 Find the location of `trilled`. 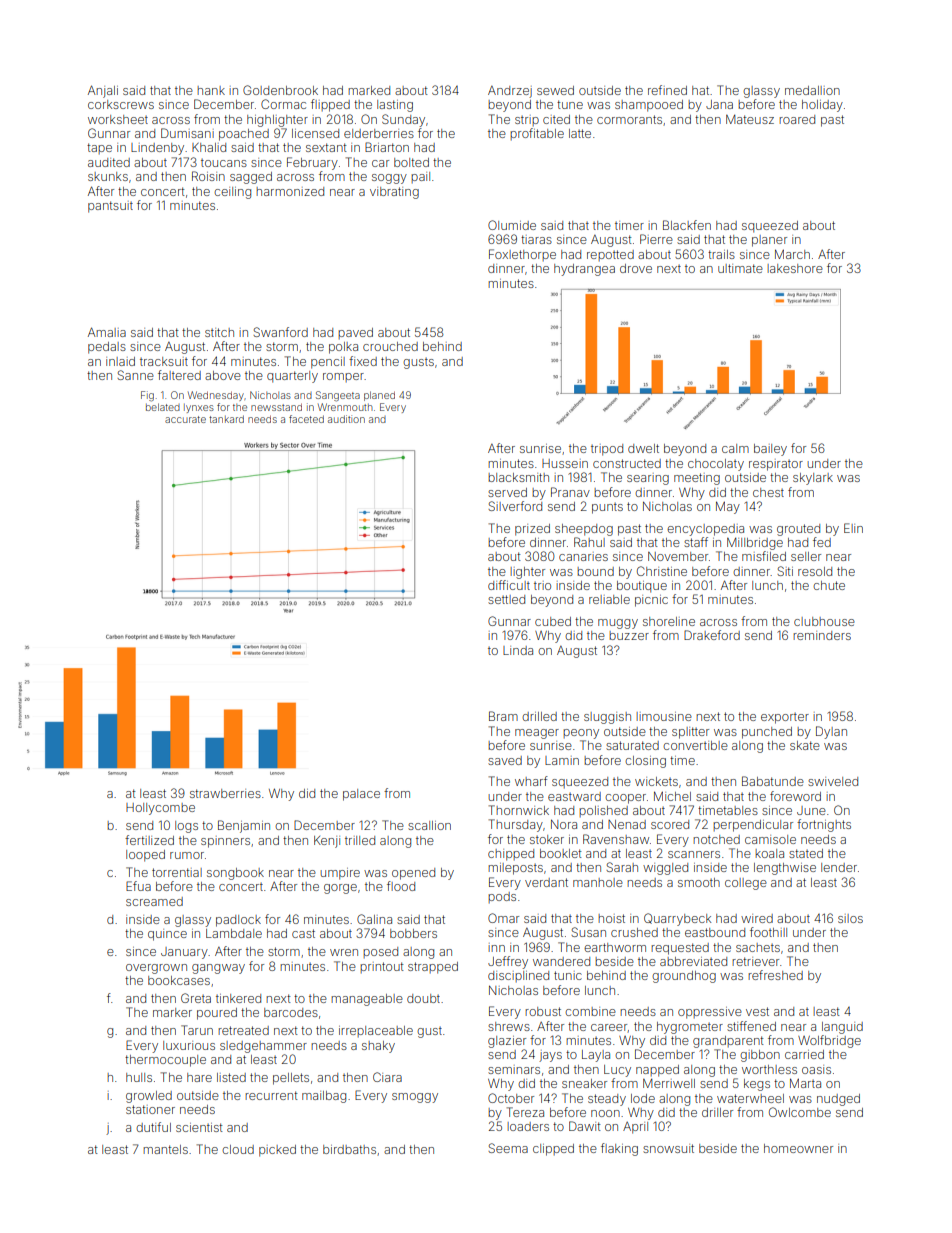

trilled is located at coordinates (360, 840).
